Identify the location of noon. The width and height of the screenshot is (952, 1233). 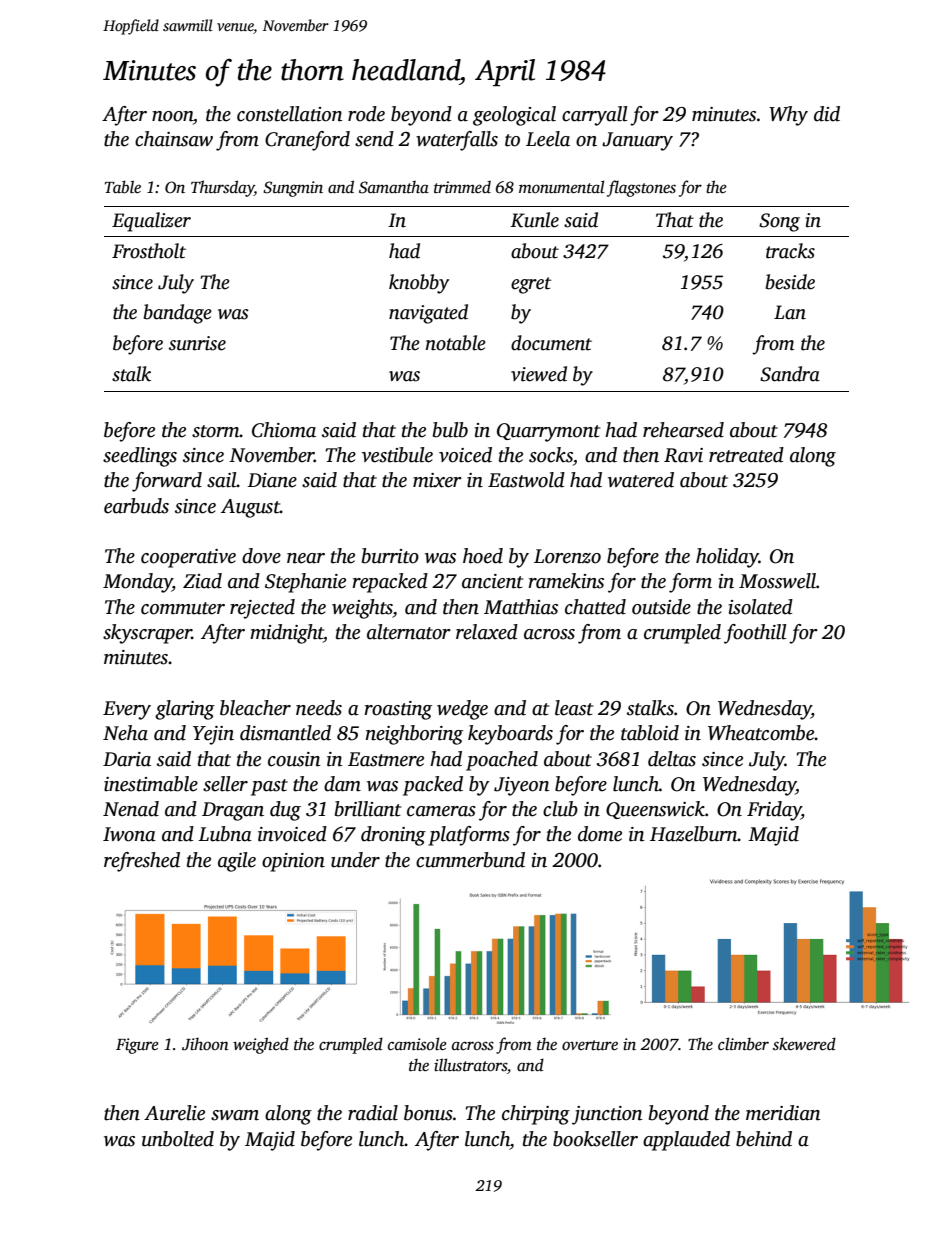
(172, 116).
